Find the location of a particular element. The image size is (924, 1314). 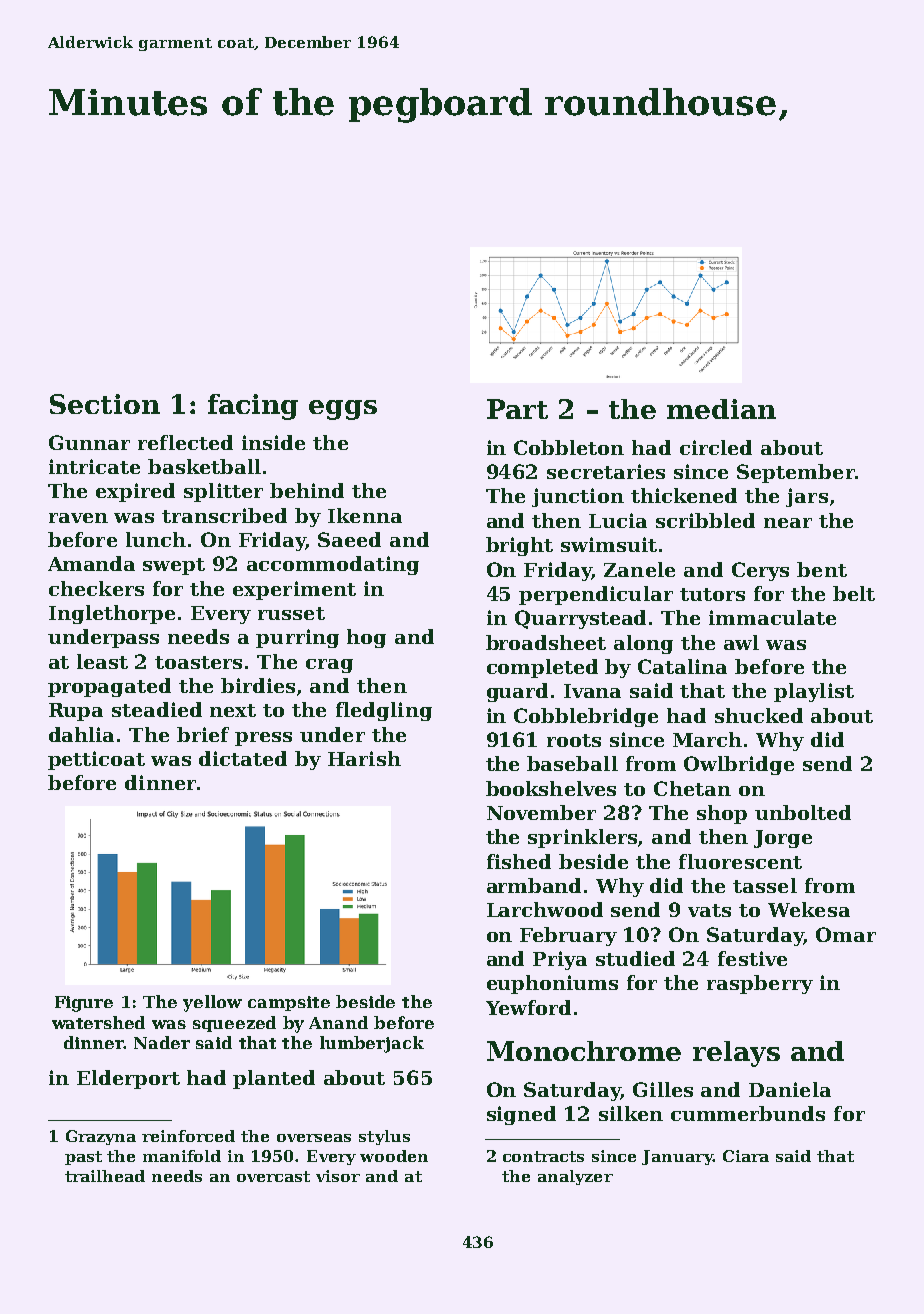

Part is located at coordinates (517, 409).
